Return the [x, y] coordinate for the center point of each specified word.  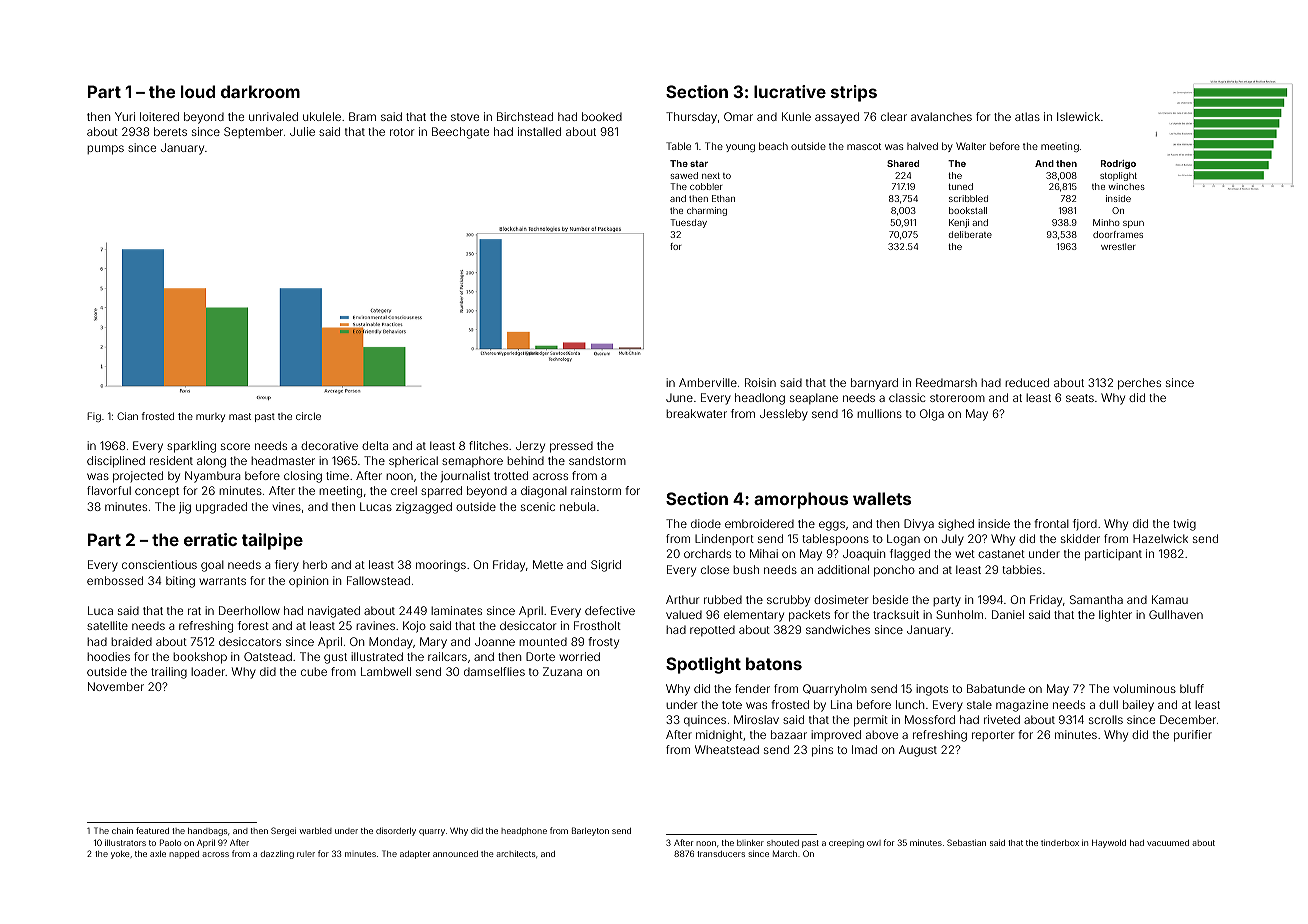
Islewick [1078, 116]
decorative [329, 445]
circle [308, 416]
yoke [120, 855]
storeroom [957, 398]
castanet [1001, 554]
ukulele [322, 116]
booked [602, 116]
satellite [107, 625]
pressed [571, 447]
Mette [548, 564]
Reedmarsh [946, 382]
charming [707, 211]
